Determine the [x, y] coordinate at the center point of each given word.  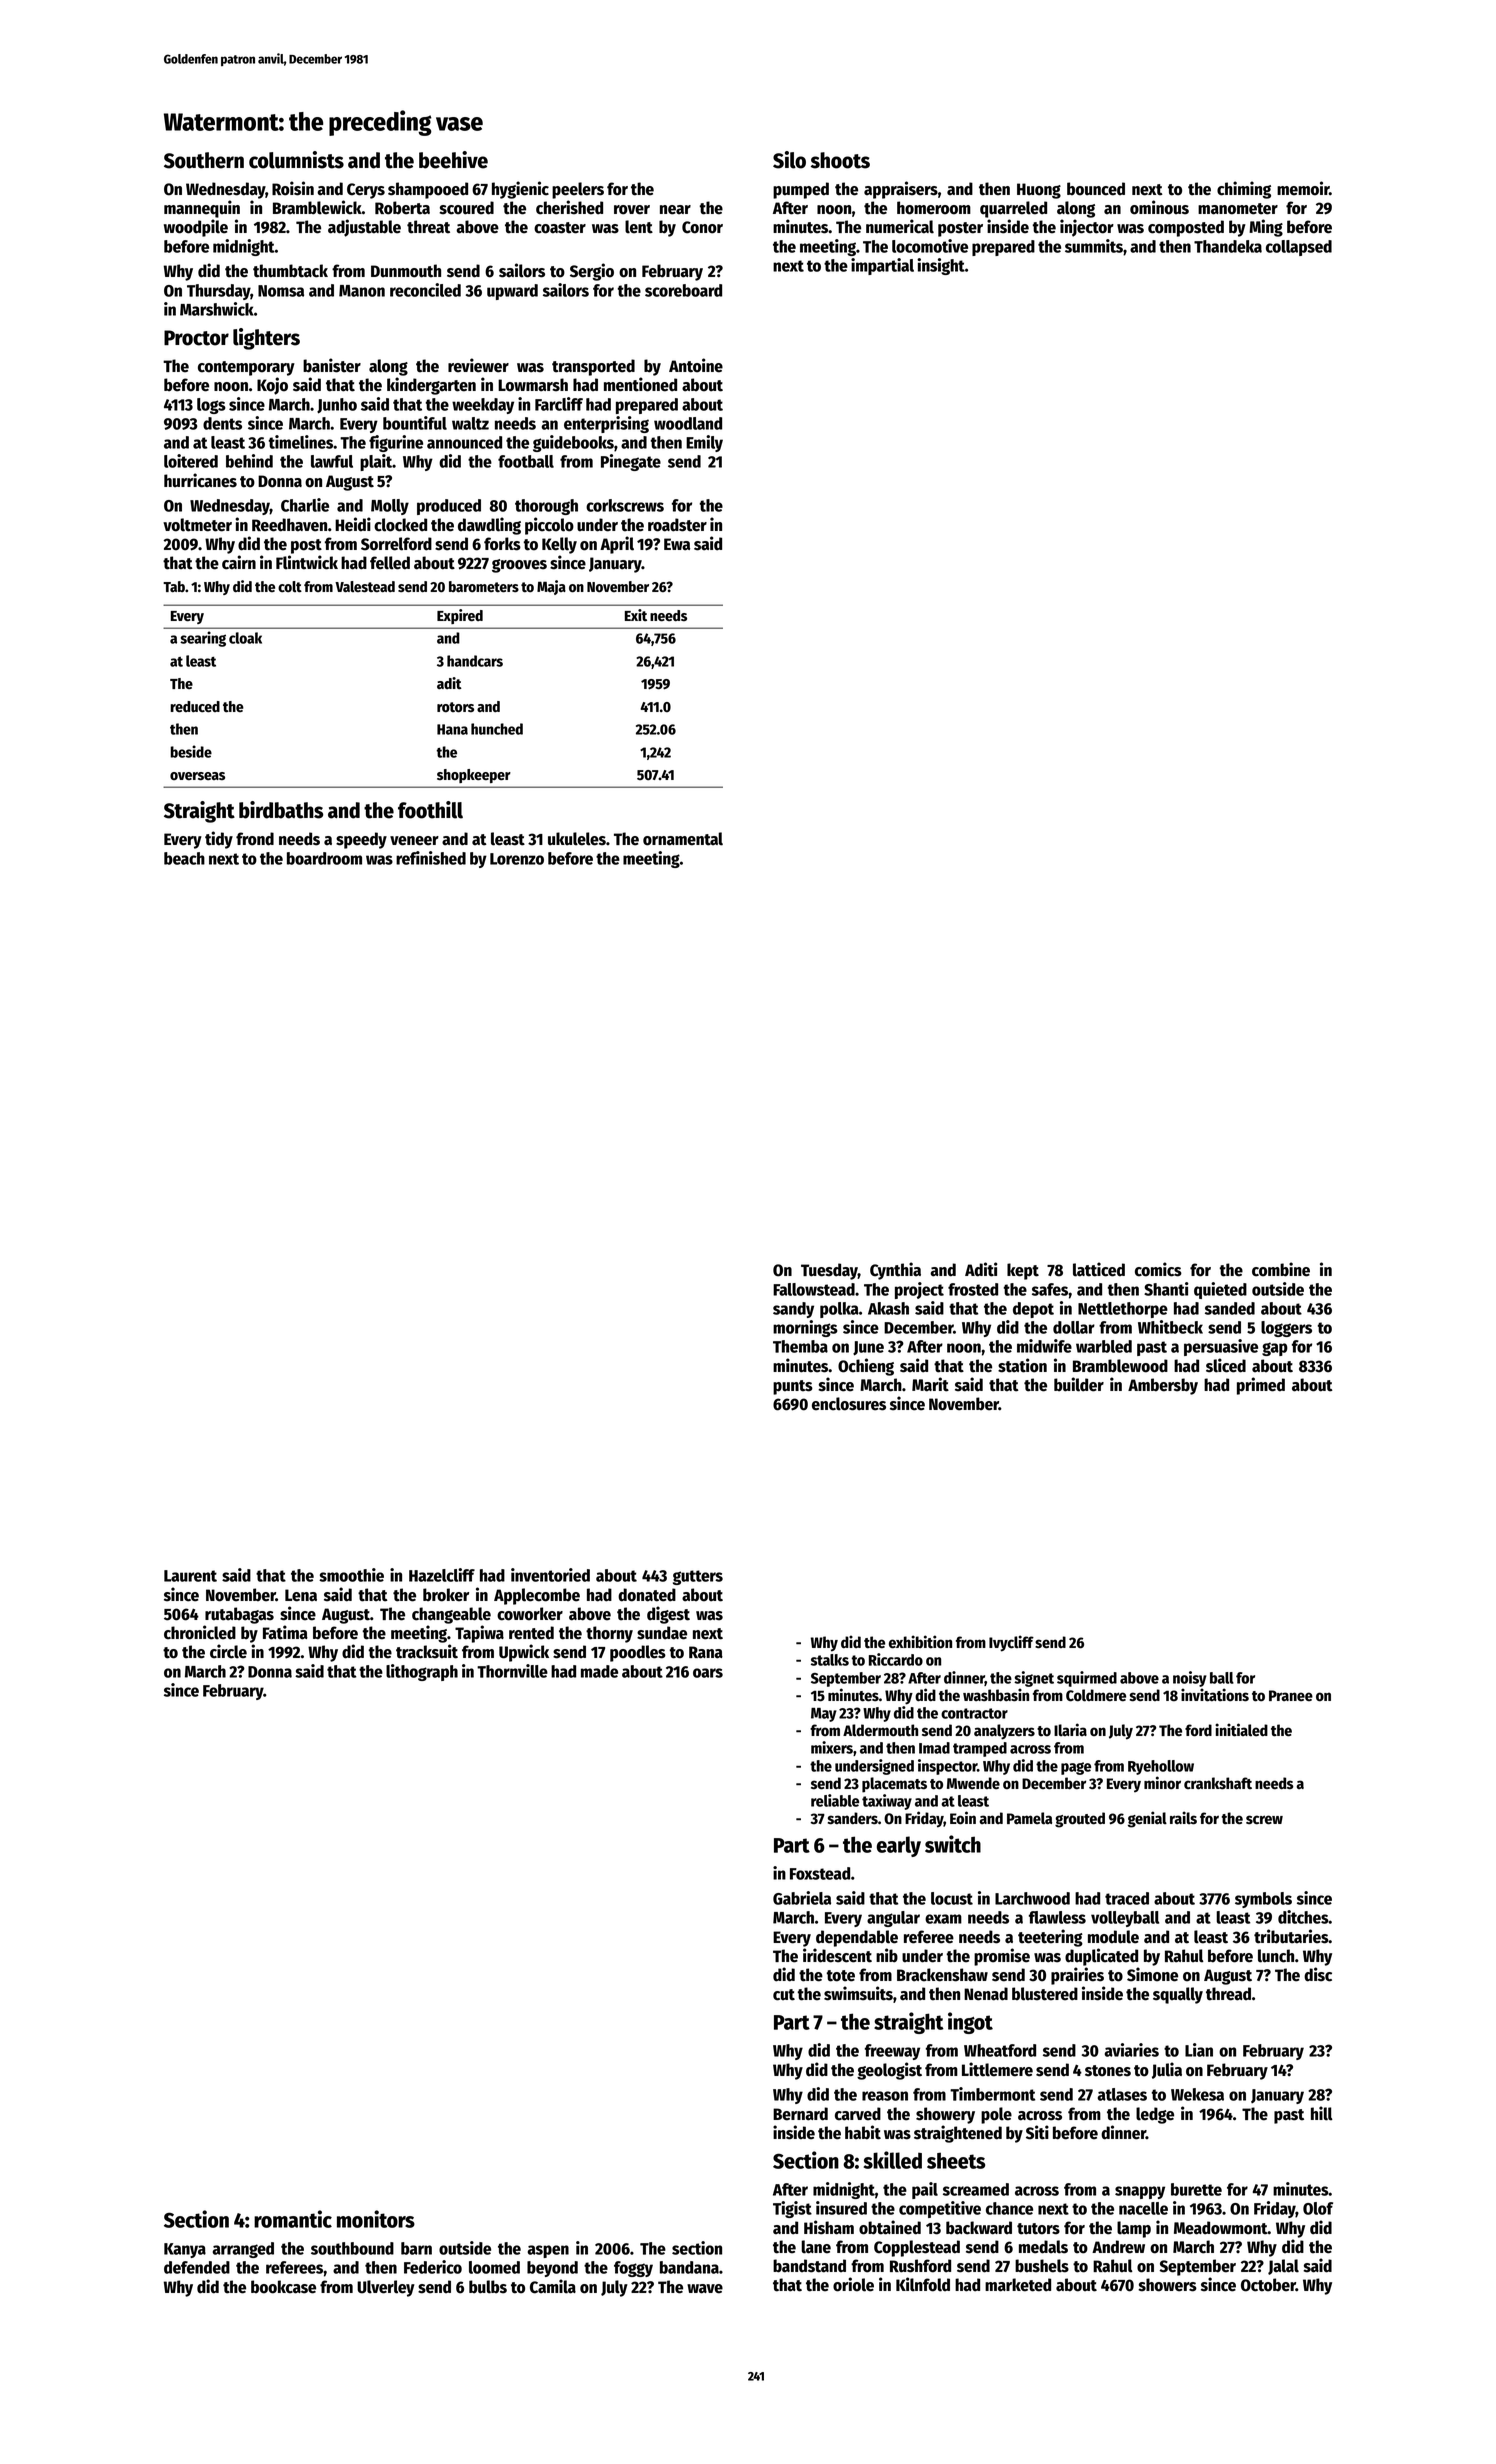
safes [1050, 1289]
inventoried [550, 1575]
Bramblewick [317, 207]
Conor [702, 227]
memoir [1303, 188]
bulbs [488, 2287]
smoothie [351, 1575]
